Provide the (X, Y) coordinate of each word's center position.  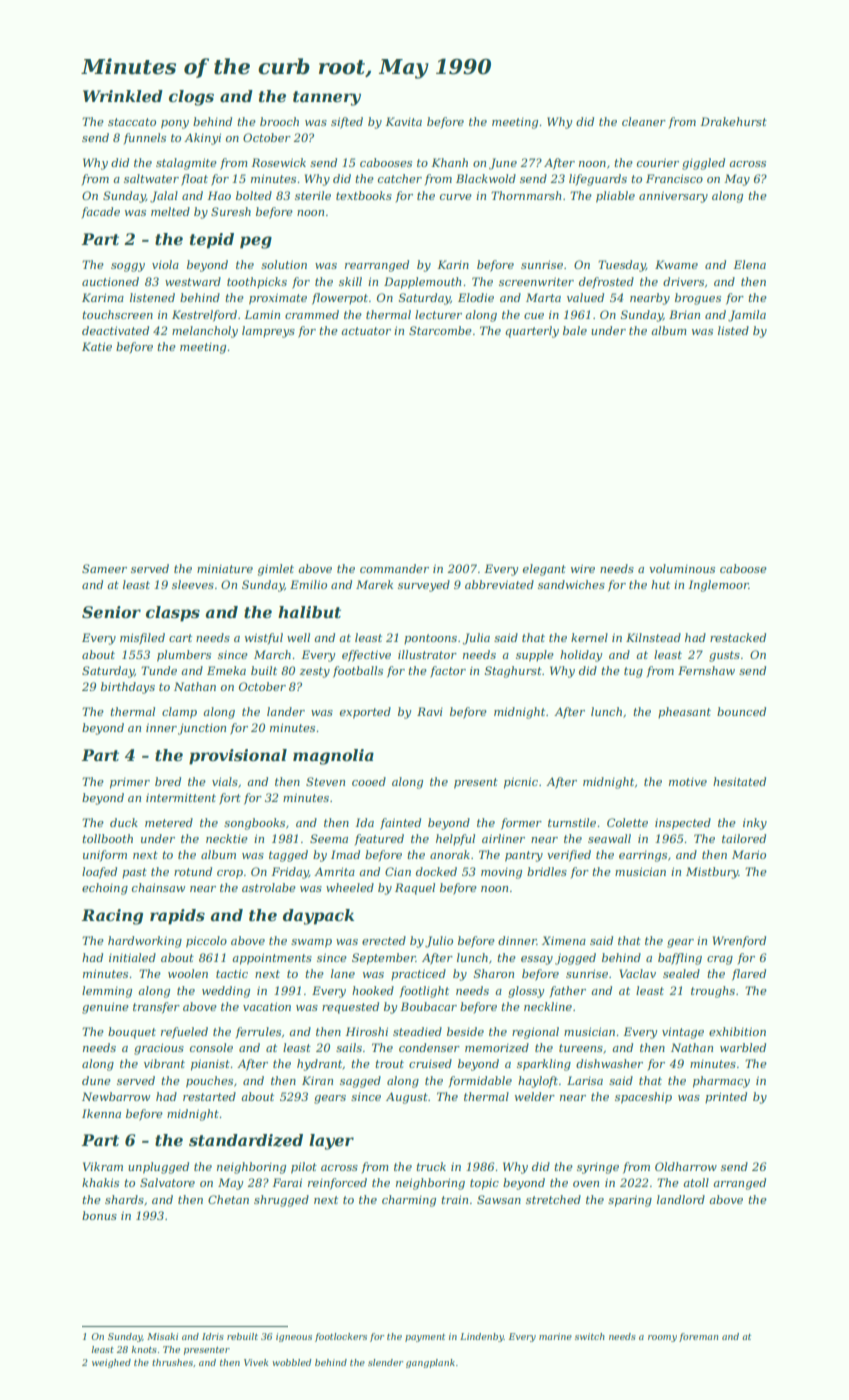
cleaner (644, 121)
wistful (264, 638)
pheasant (684, 713)
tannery (327, 98)
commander (394, 568)
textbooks (364, 195)
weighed (111, 1363)
